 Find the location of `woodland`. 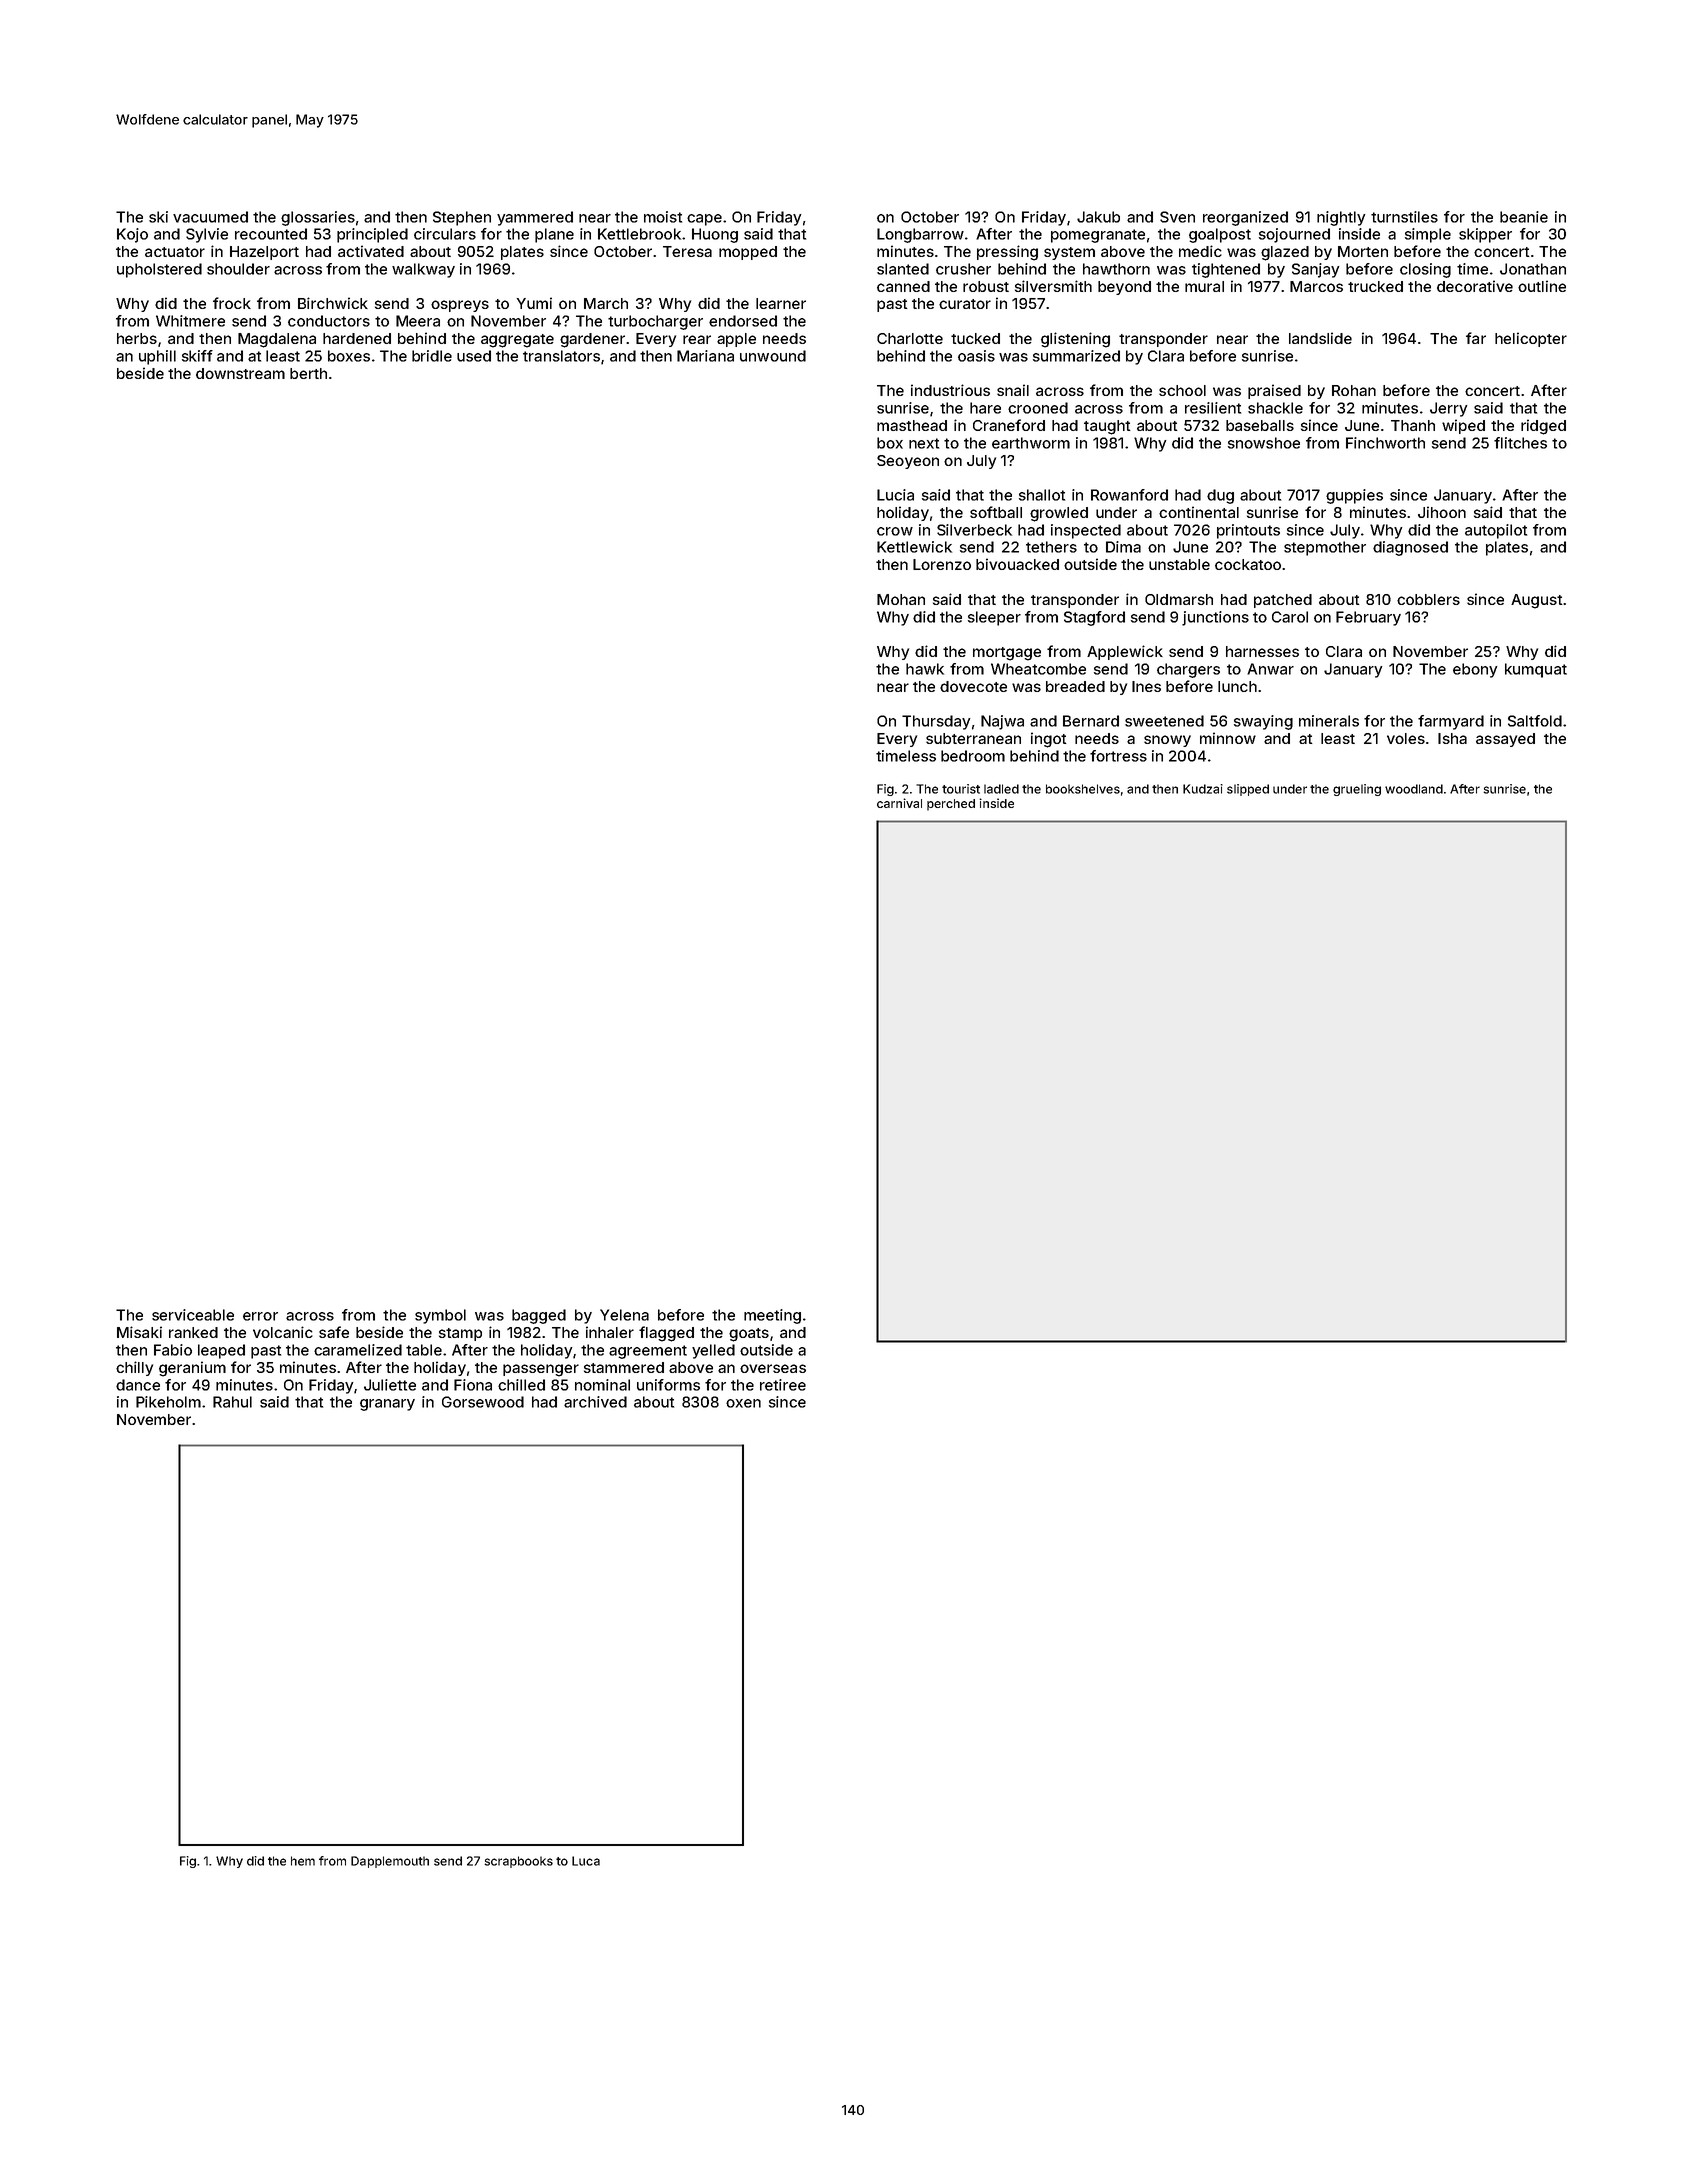

woodland is located at coordinates (1414, 789).
